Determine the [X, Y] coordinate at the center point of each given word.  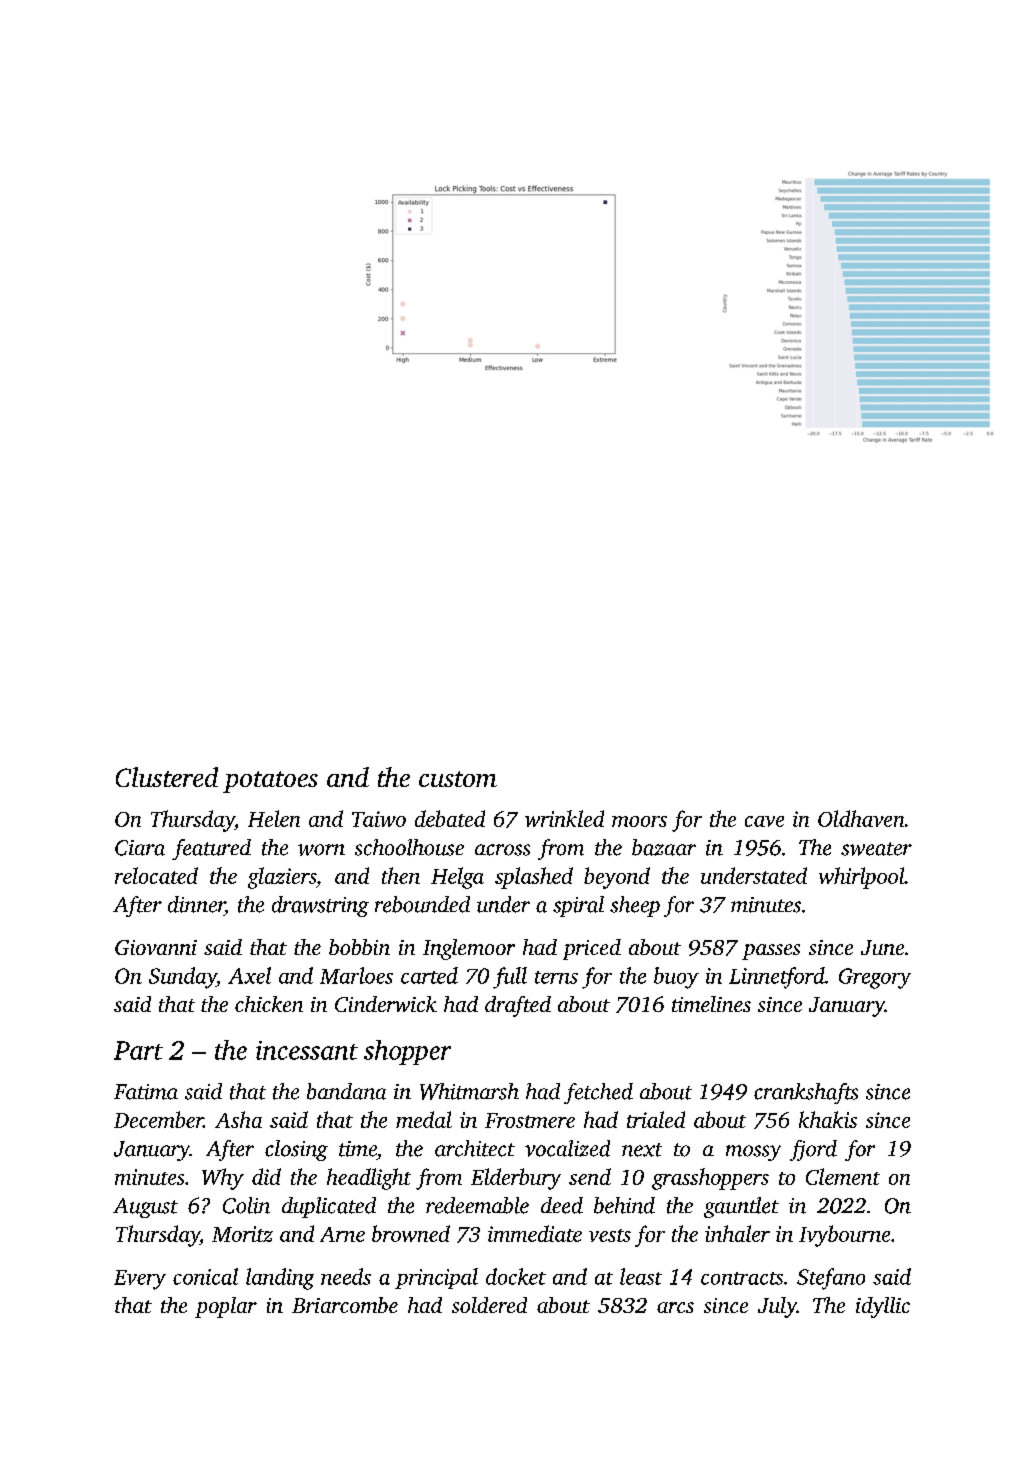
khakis [828, 1119]
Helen [274, 818]
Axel [249, 975]
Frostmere [530, 1120]
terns [556, 977]
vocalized [567, 1148]
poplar [226, 1307]
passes [771, 952]
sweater [876, 849]
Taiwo [379, 819]
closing [296, 1150]
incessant [307, 1050]
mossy [753, 1153]
